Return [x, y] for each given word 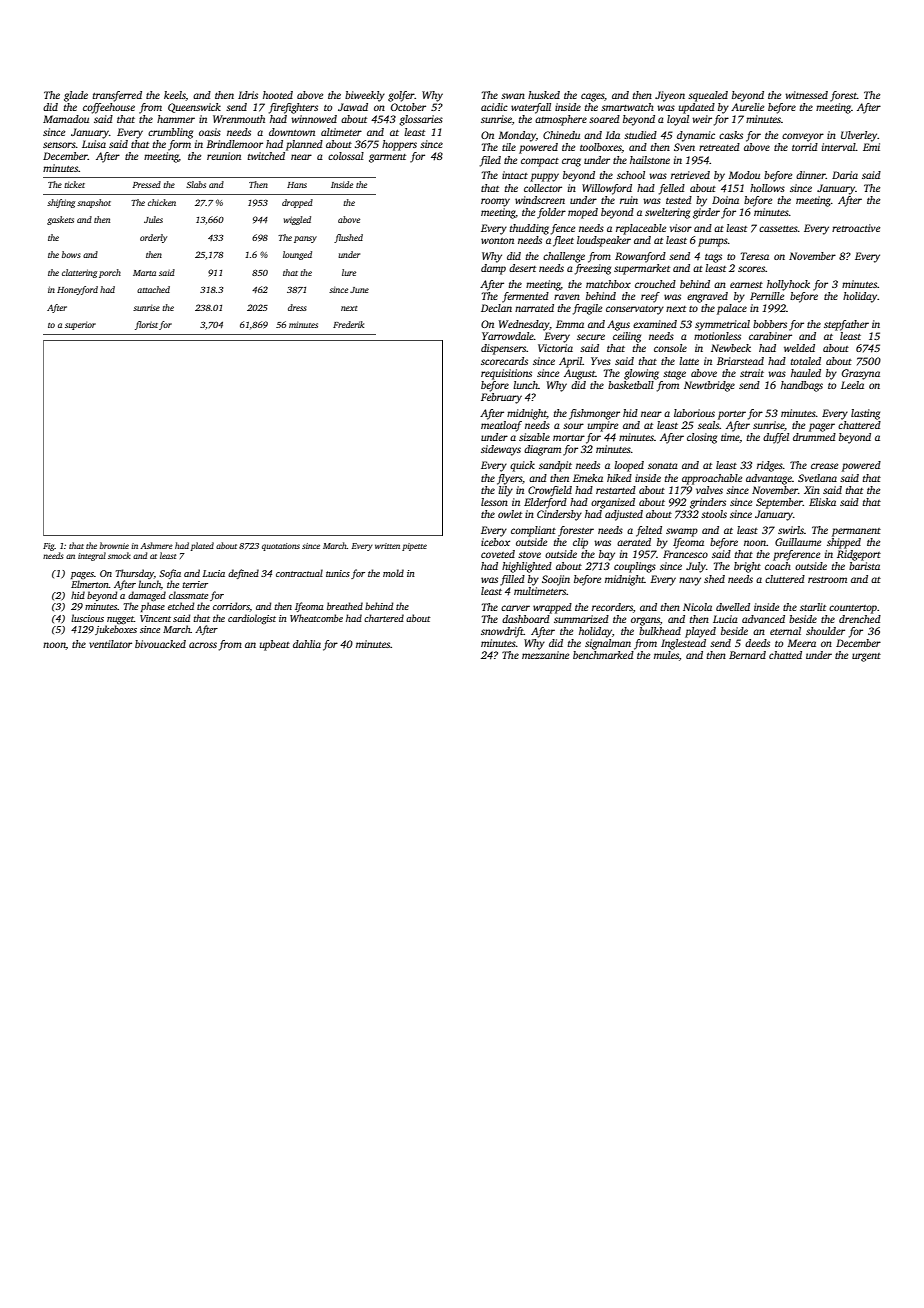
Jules [153, 219]
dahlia [307, 644]
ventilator [110, 644]
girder [706, 213]
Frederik [348, 324]
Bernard [747, 655]
